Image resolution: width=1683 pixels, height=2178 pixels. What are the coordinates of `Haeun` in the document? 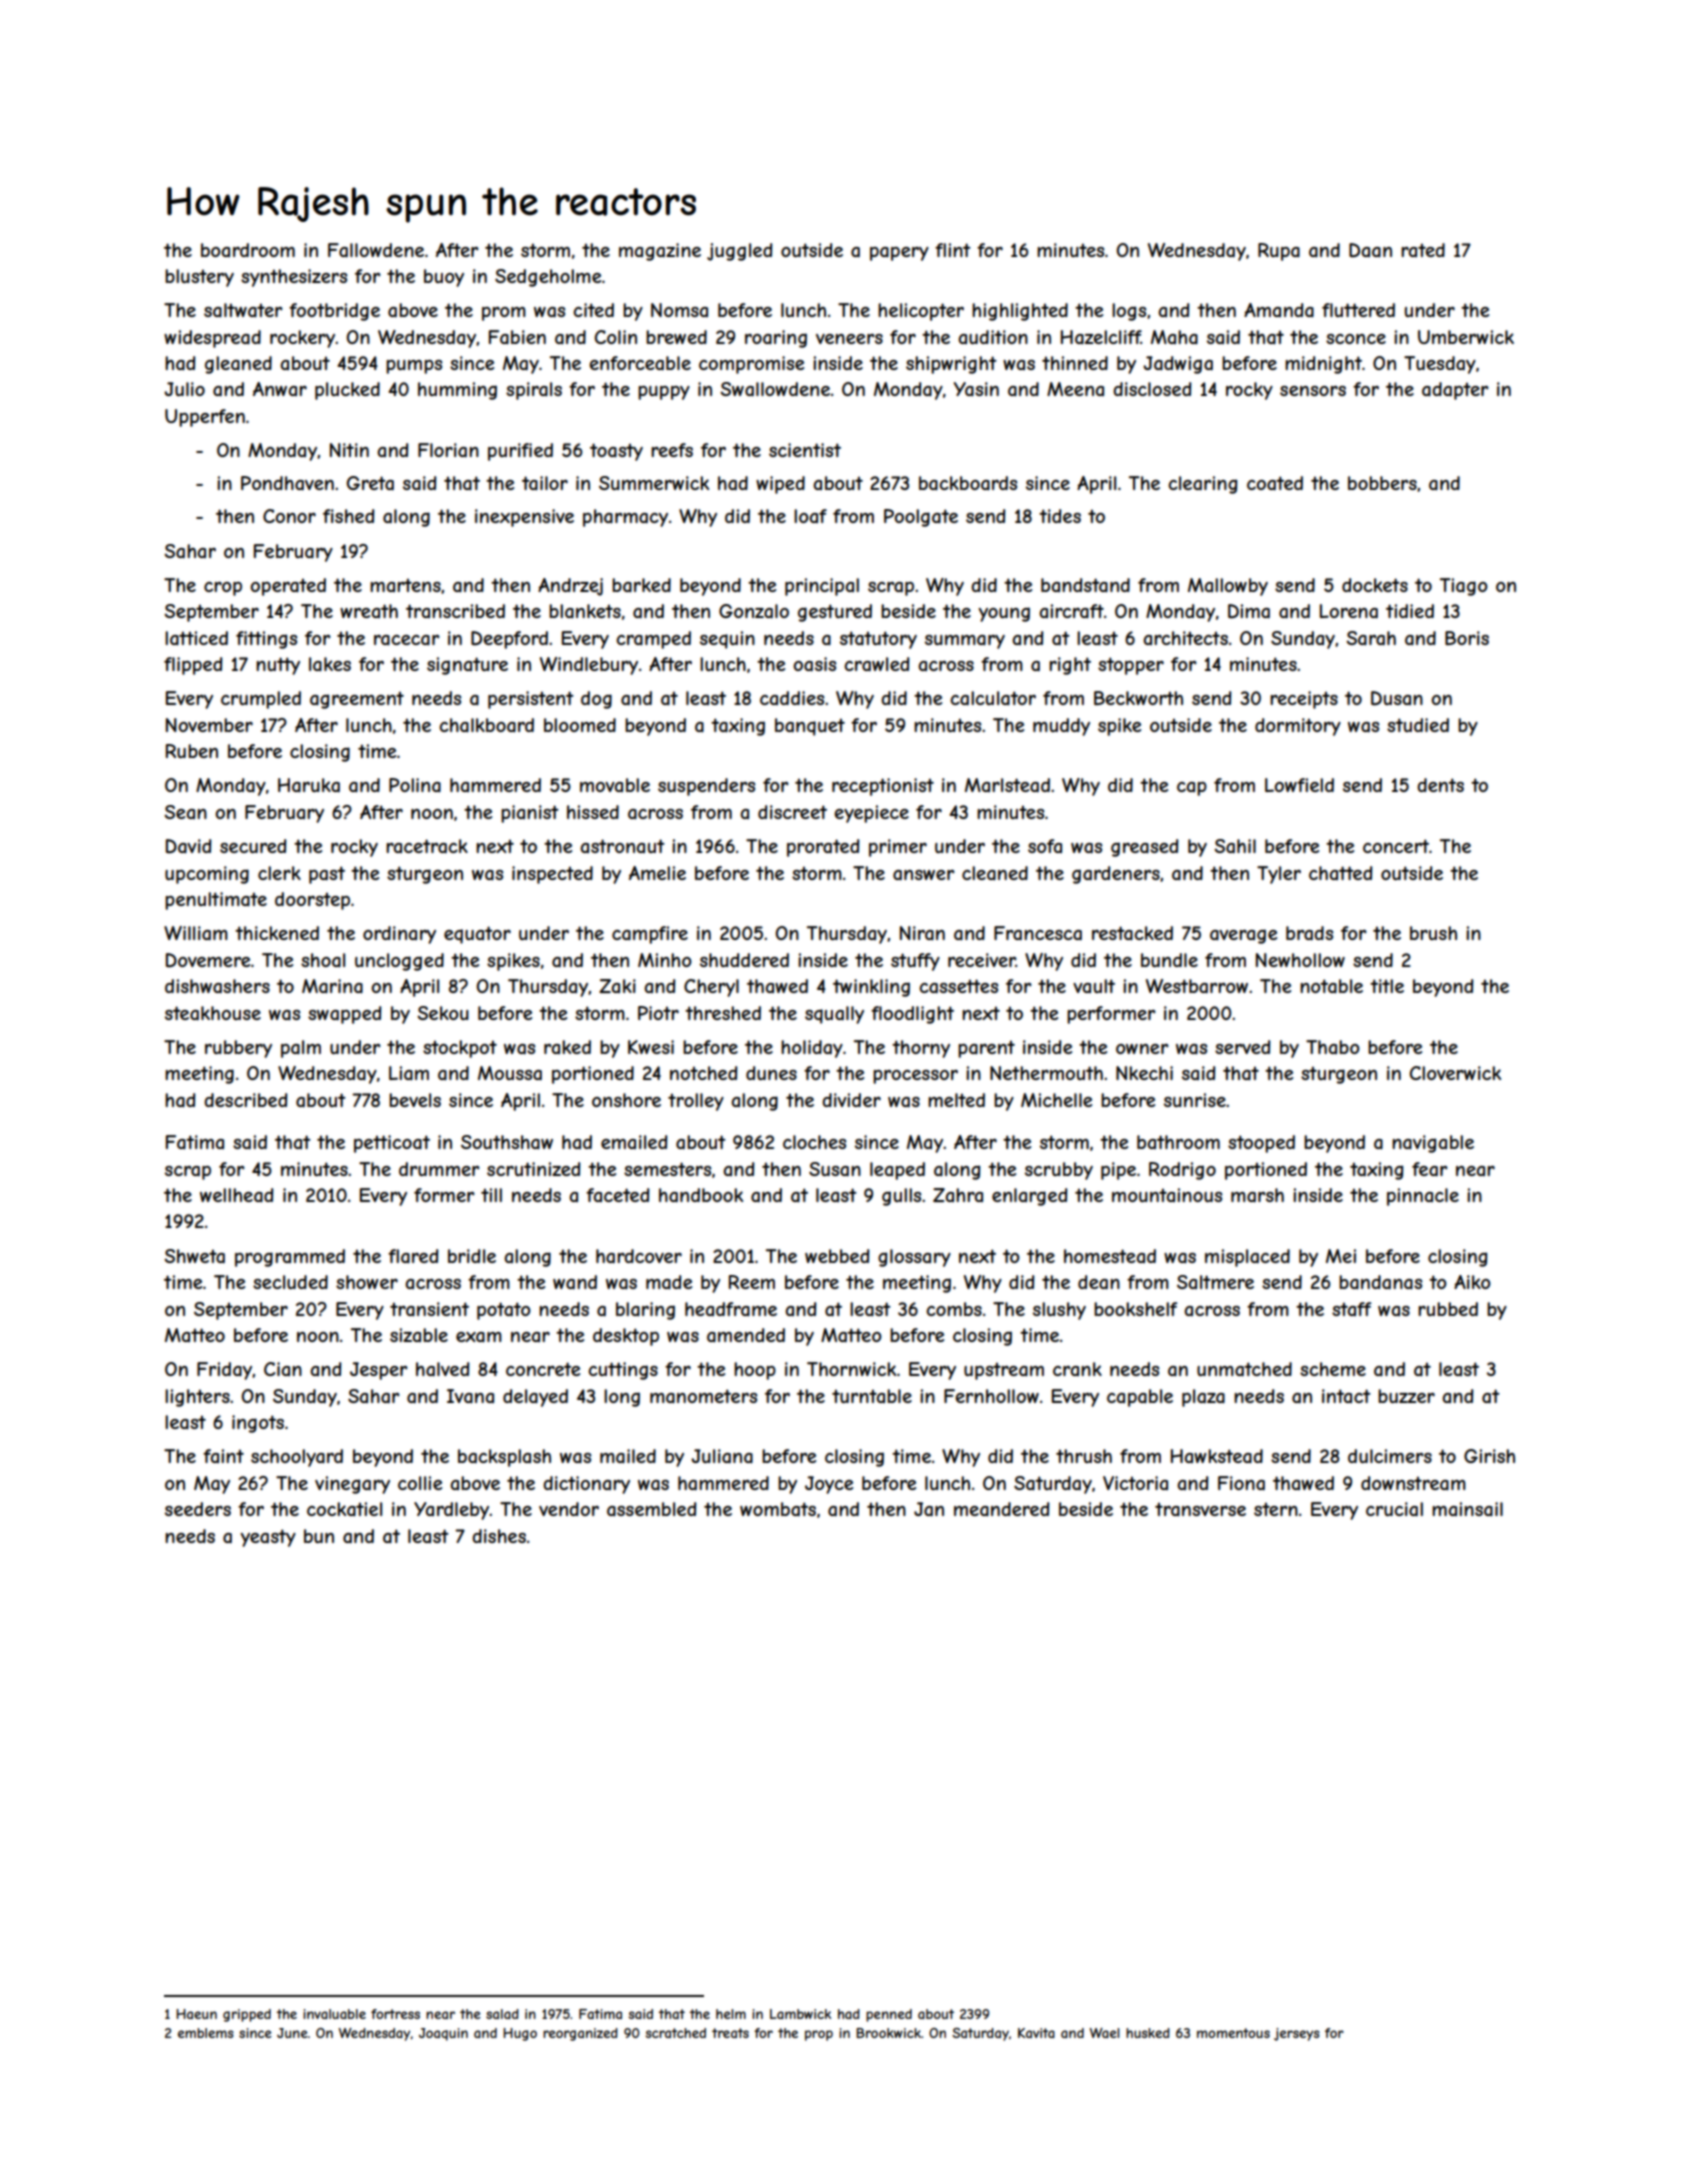 It's located at (196, 2014).
